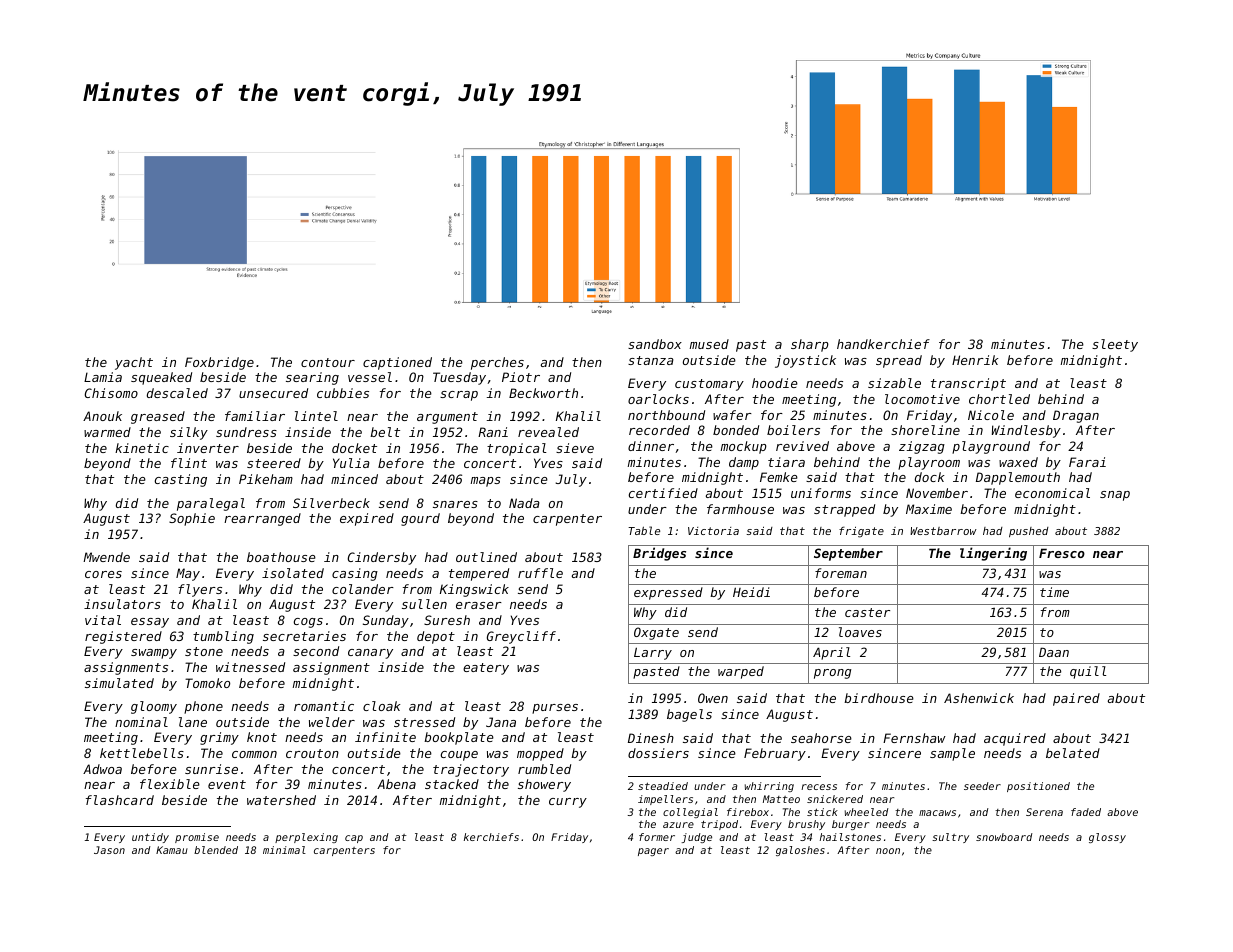  Describe the element at coordinates (1115, 345) in the screenshot. I see `sleety` at that location.
